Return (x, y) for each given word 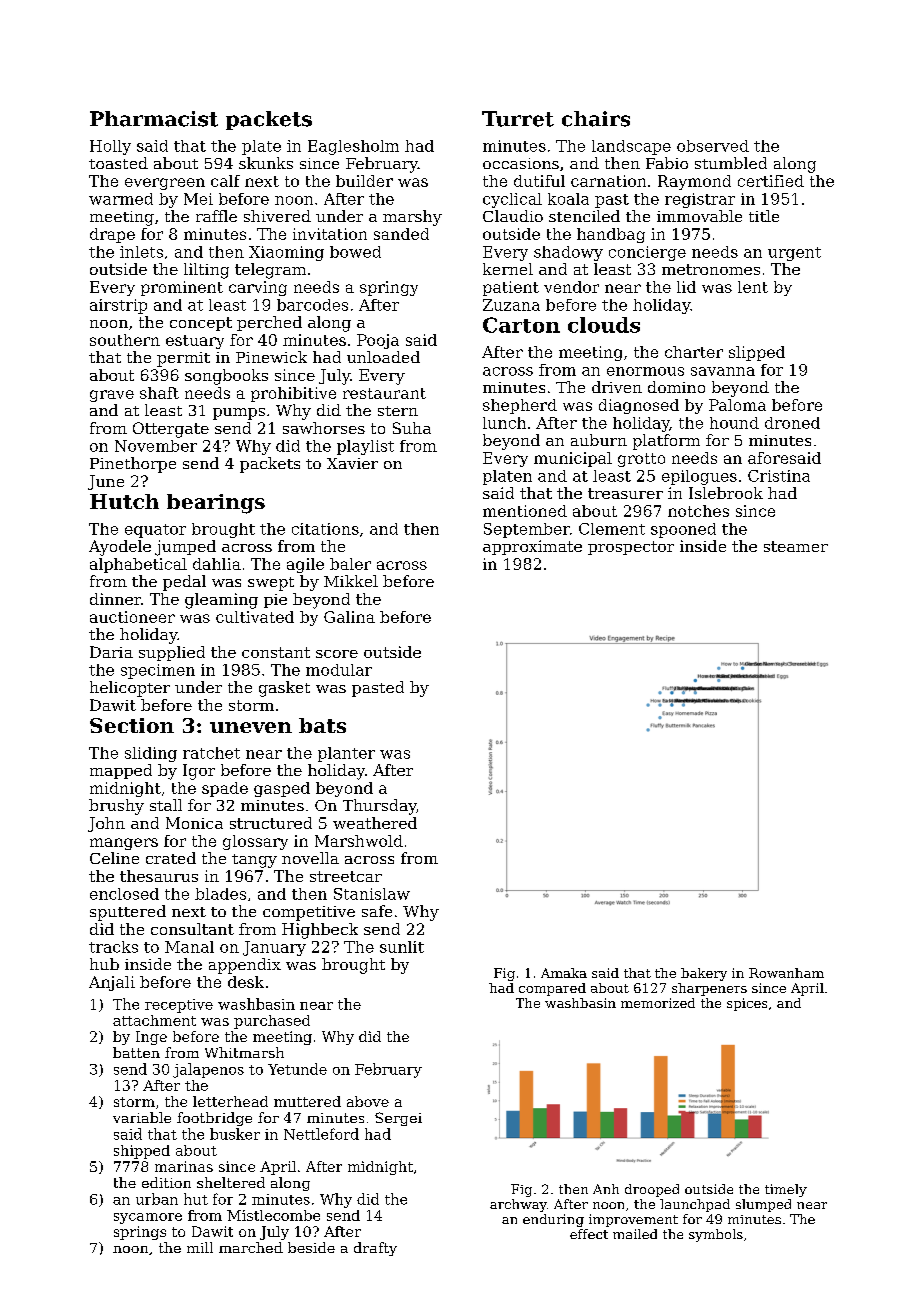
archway (518, 1205)
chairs (596, 119)
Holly (110, 147)
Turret (518, 119)
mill (200, 1247)
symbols (716, 1235)
